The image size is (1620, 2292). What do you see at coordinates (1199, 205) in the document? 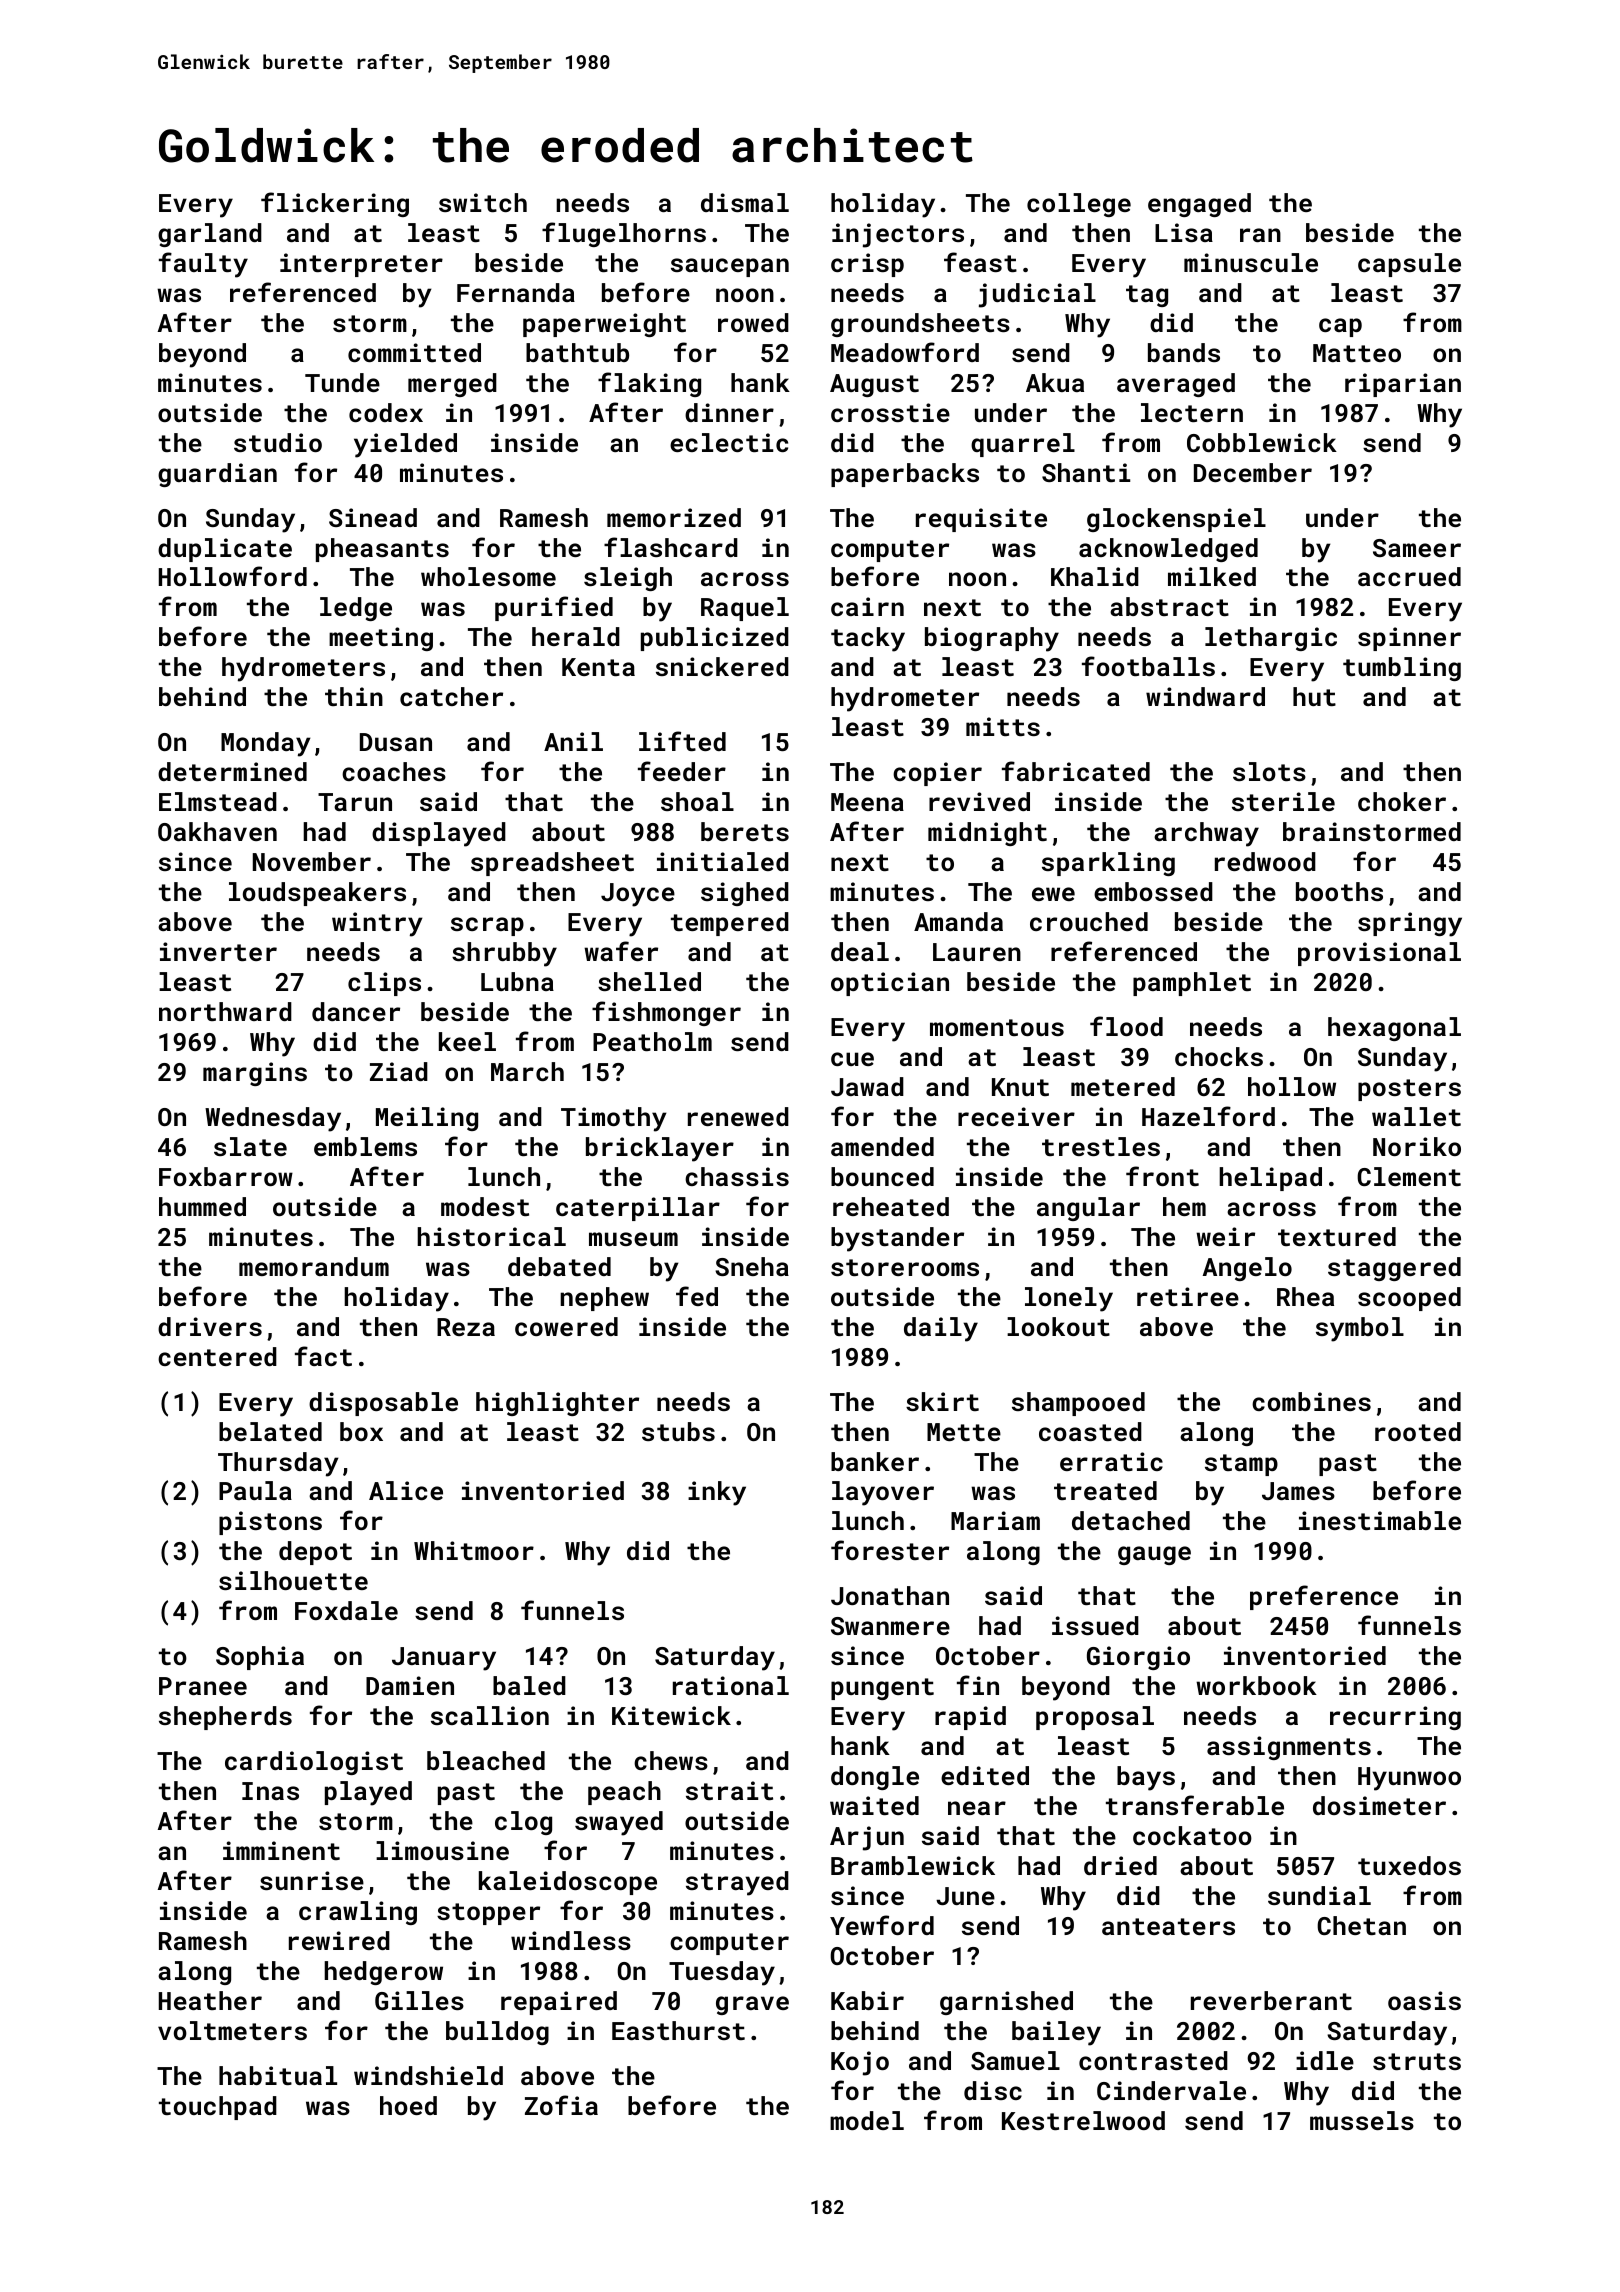
I see `engaged` at bounding box center [1199, 205].
